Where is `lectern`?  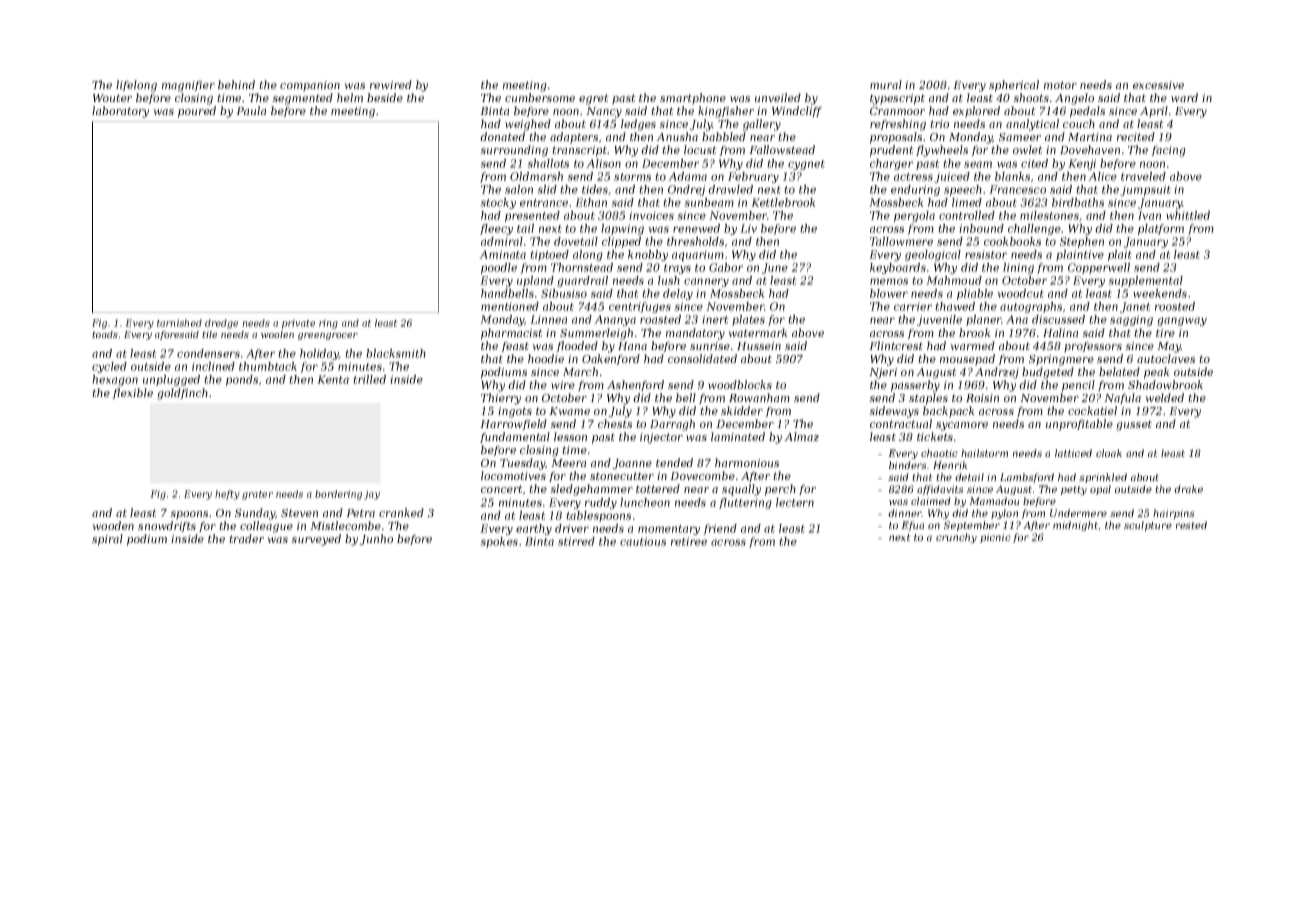 lectern is located at coordinates (795, 502).
